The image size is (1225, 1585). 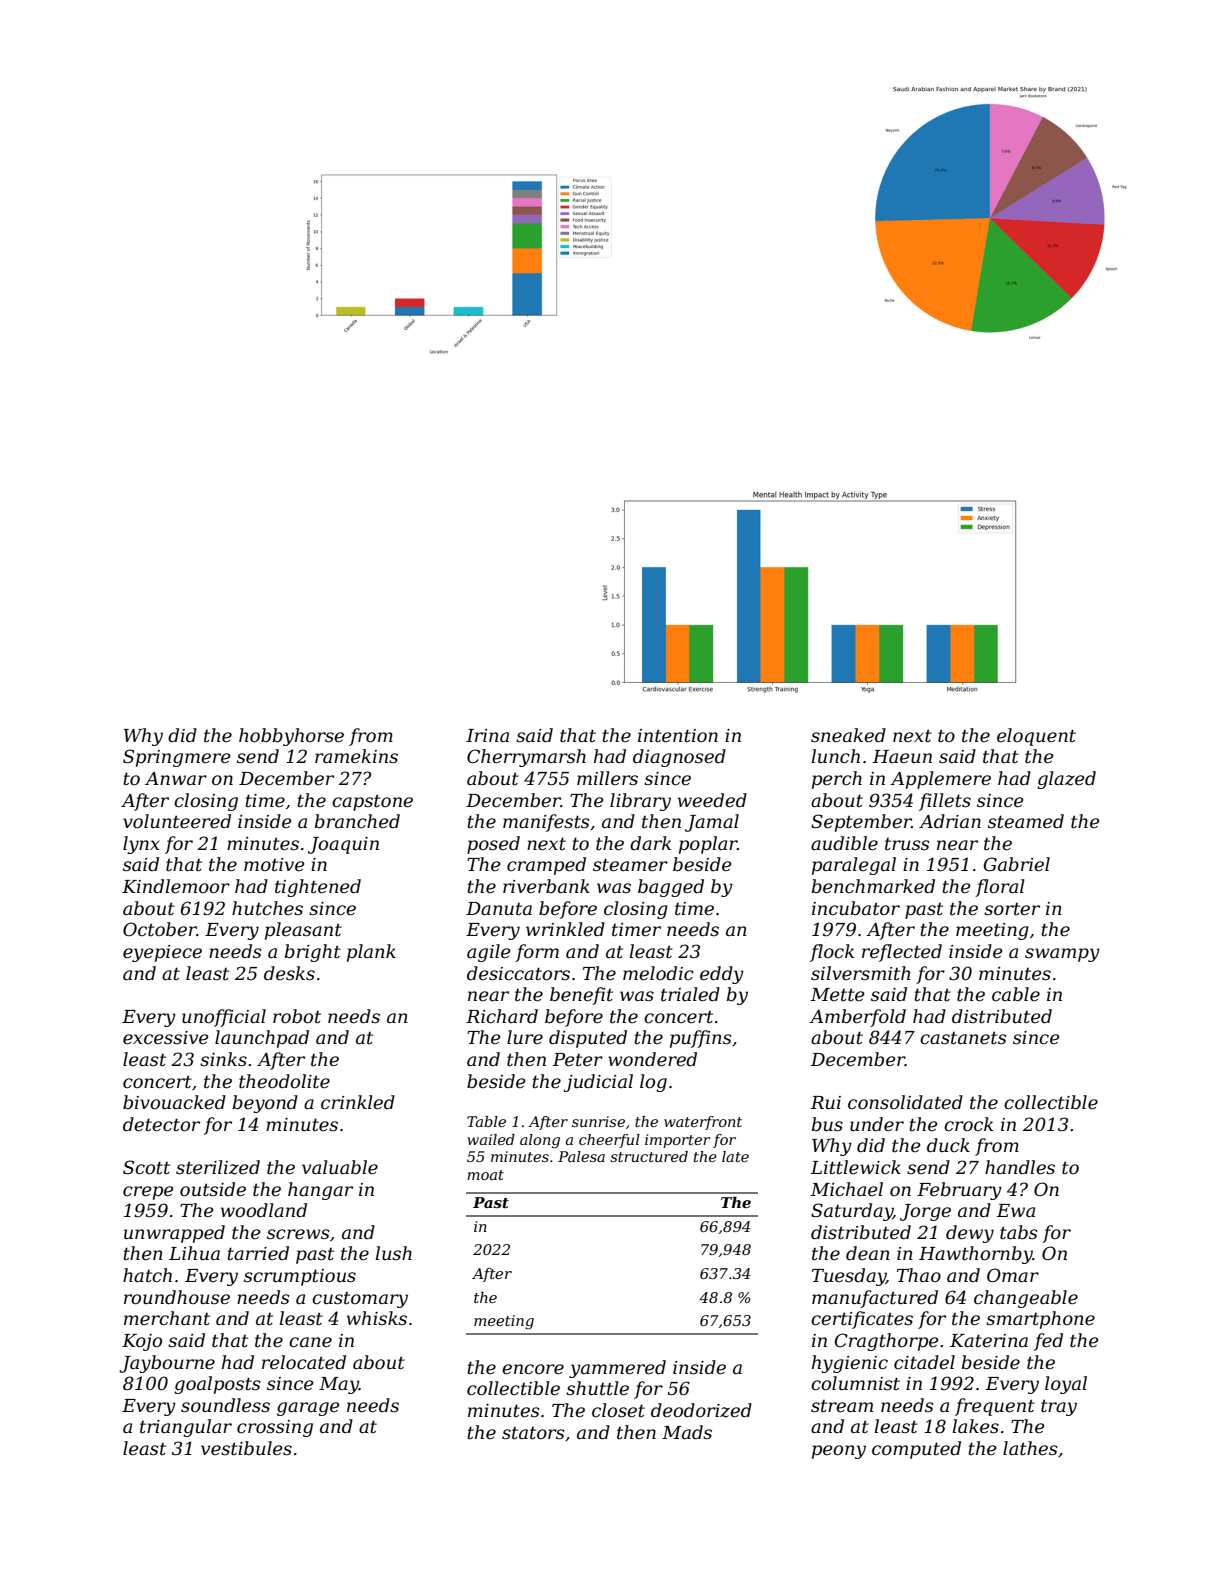 What do you see at coordinates (485, 1175) in the screenshot?
I see `moat` at bounding box center [485, 1175].
